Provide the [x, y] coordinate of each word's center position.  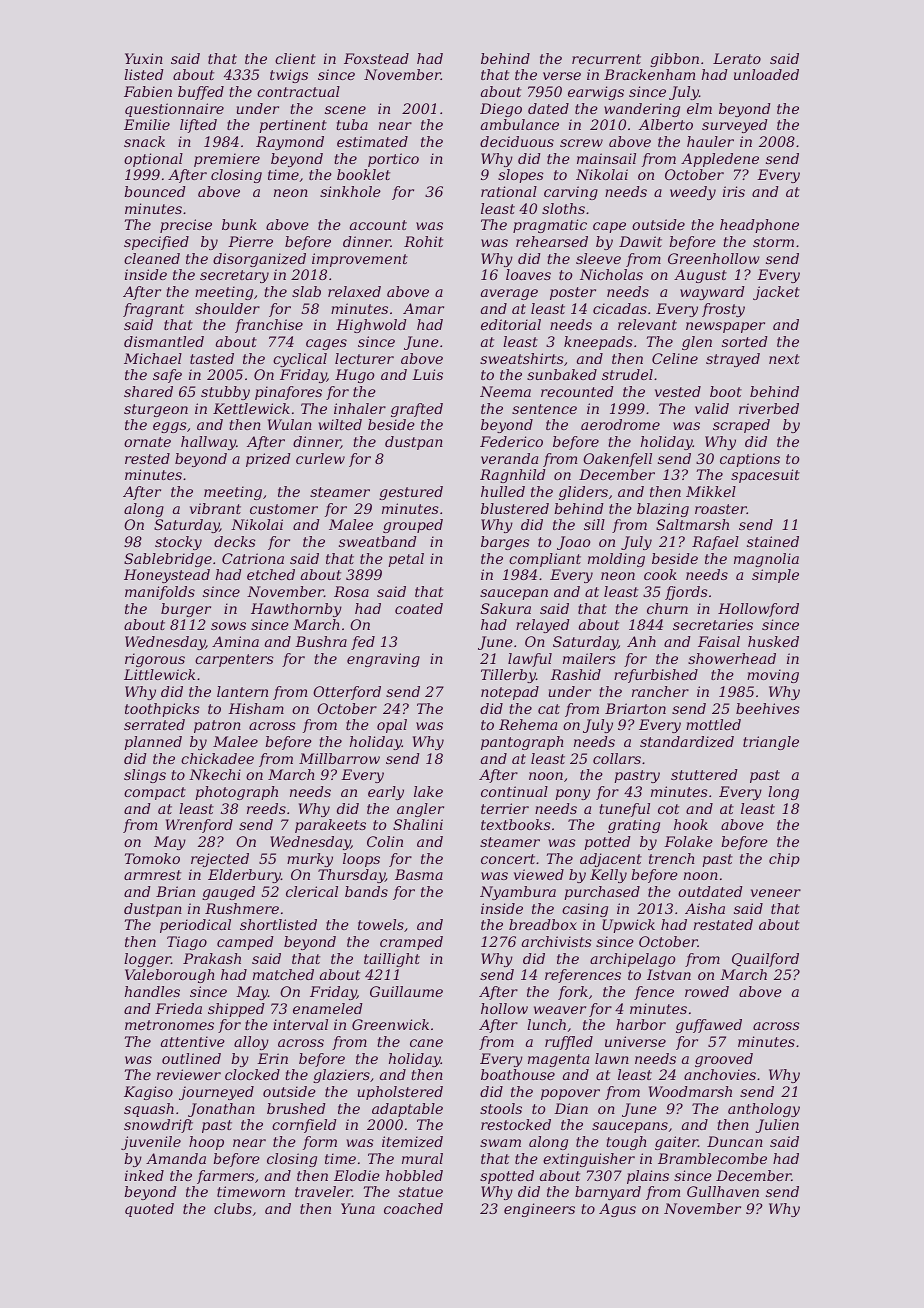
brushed [296, 1108]
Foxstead [376, 58]
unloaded [766, 74]
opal [392, 726]
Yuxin [144, 58]
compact [155, 793]
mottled [713, 724]
